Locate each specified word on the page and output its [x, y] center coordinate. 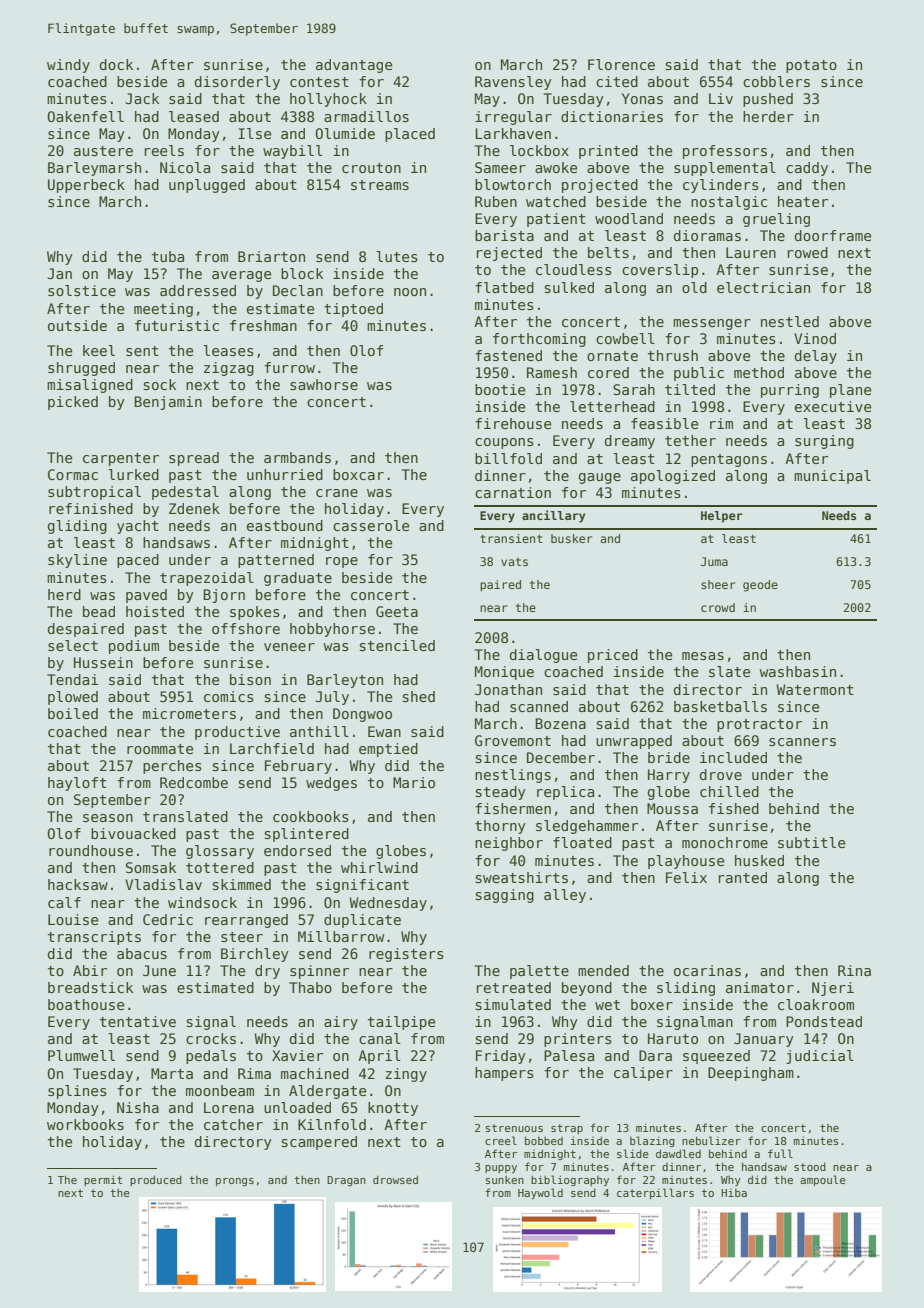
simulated [513, 1004]
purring [790, 391]
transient [511, 538]
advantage [354, 66]
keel [99, 350]
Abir [90, 970]
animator [760, 987]
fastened [508, 355]
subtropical [94, 493]
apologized [673, 477]
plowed [73, 698]
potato [811, 66]
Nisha [138, 1107]
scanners [802, 742]
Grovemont [513, 740]
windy [68, 66]
